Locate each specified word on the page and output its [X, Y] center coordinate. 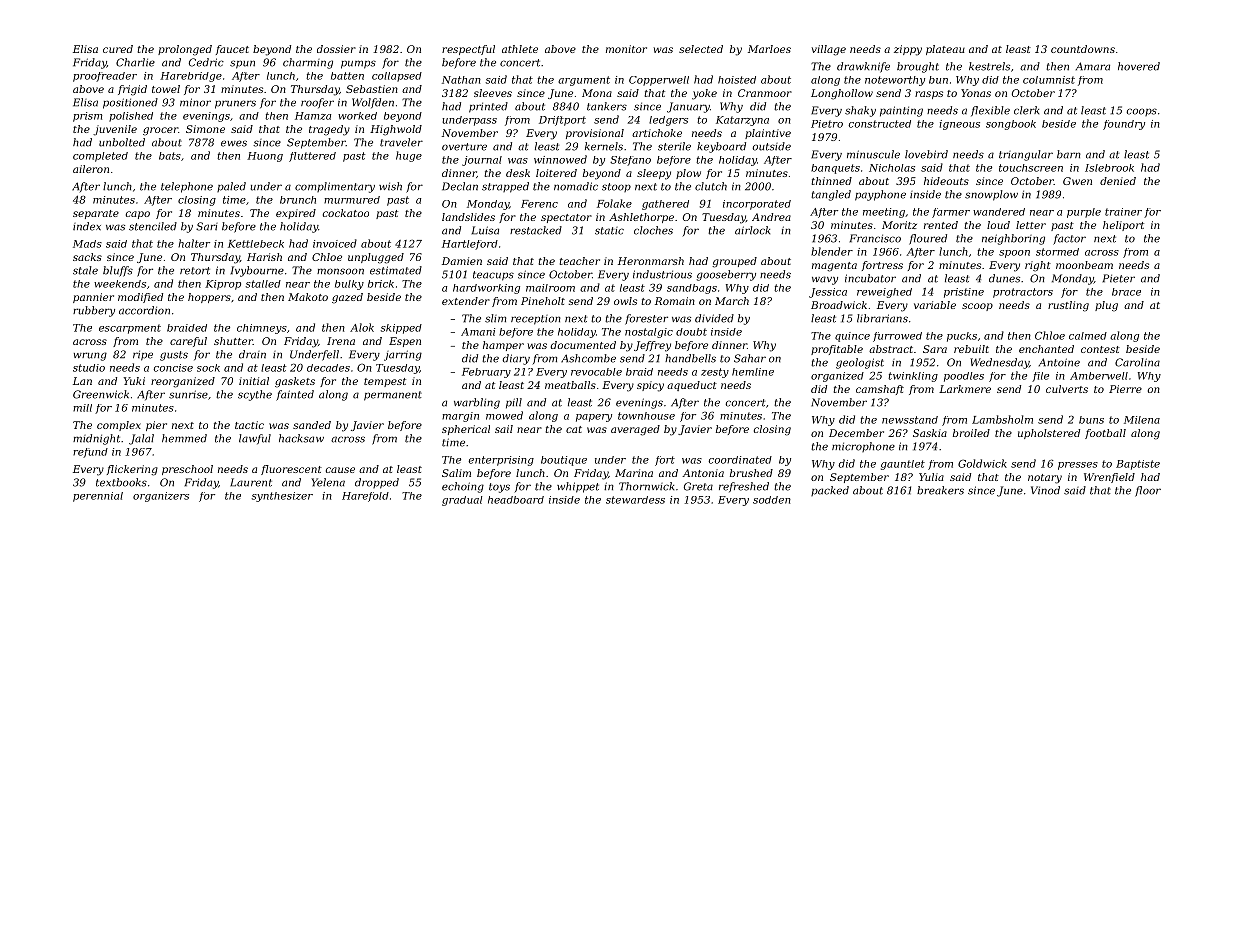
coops [1141, 112]
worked [357, 116]
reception [536, 320]
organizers [161, 497]
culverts [1067, 389]
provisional [595, 134]
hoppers [209, 298]
